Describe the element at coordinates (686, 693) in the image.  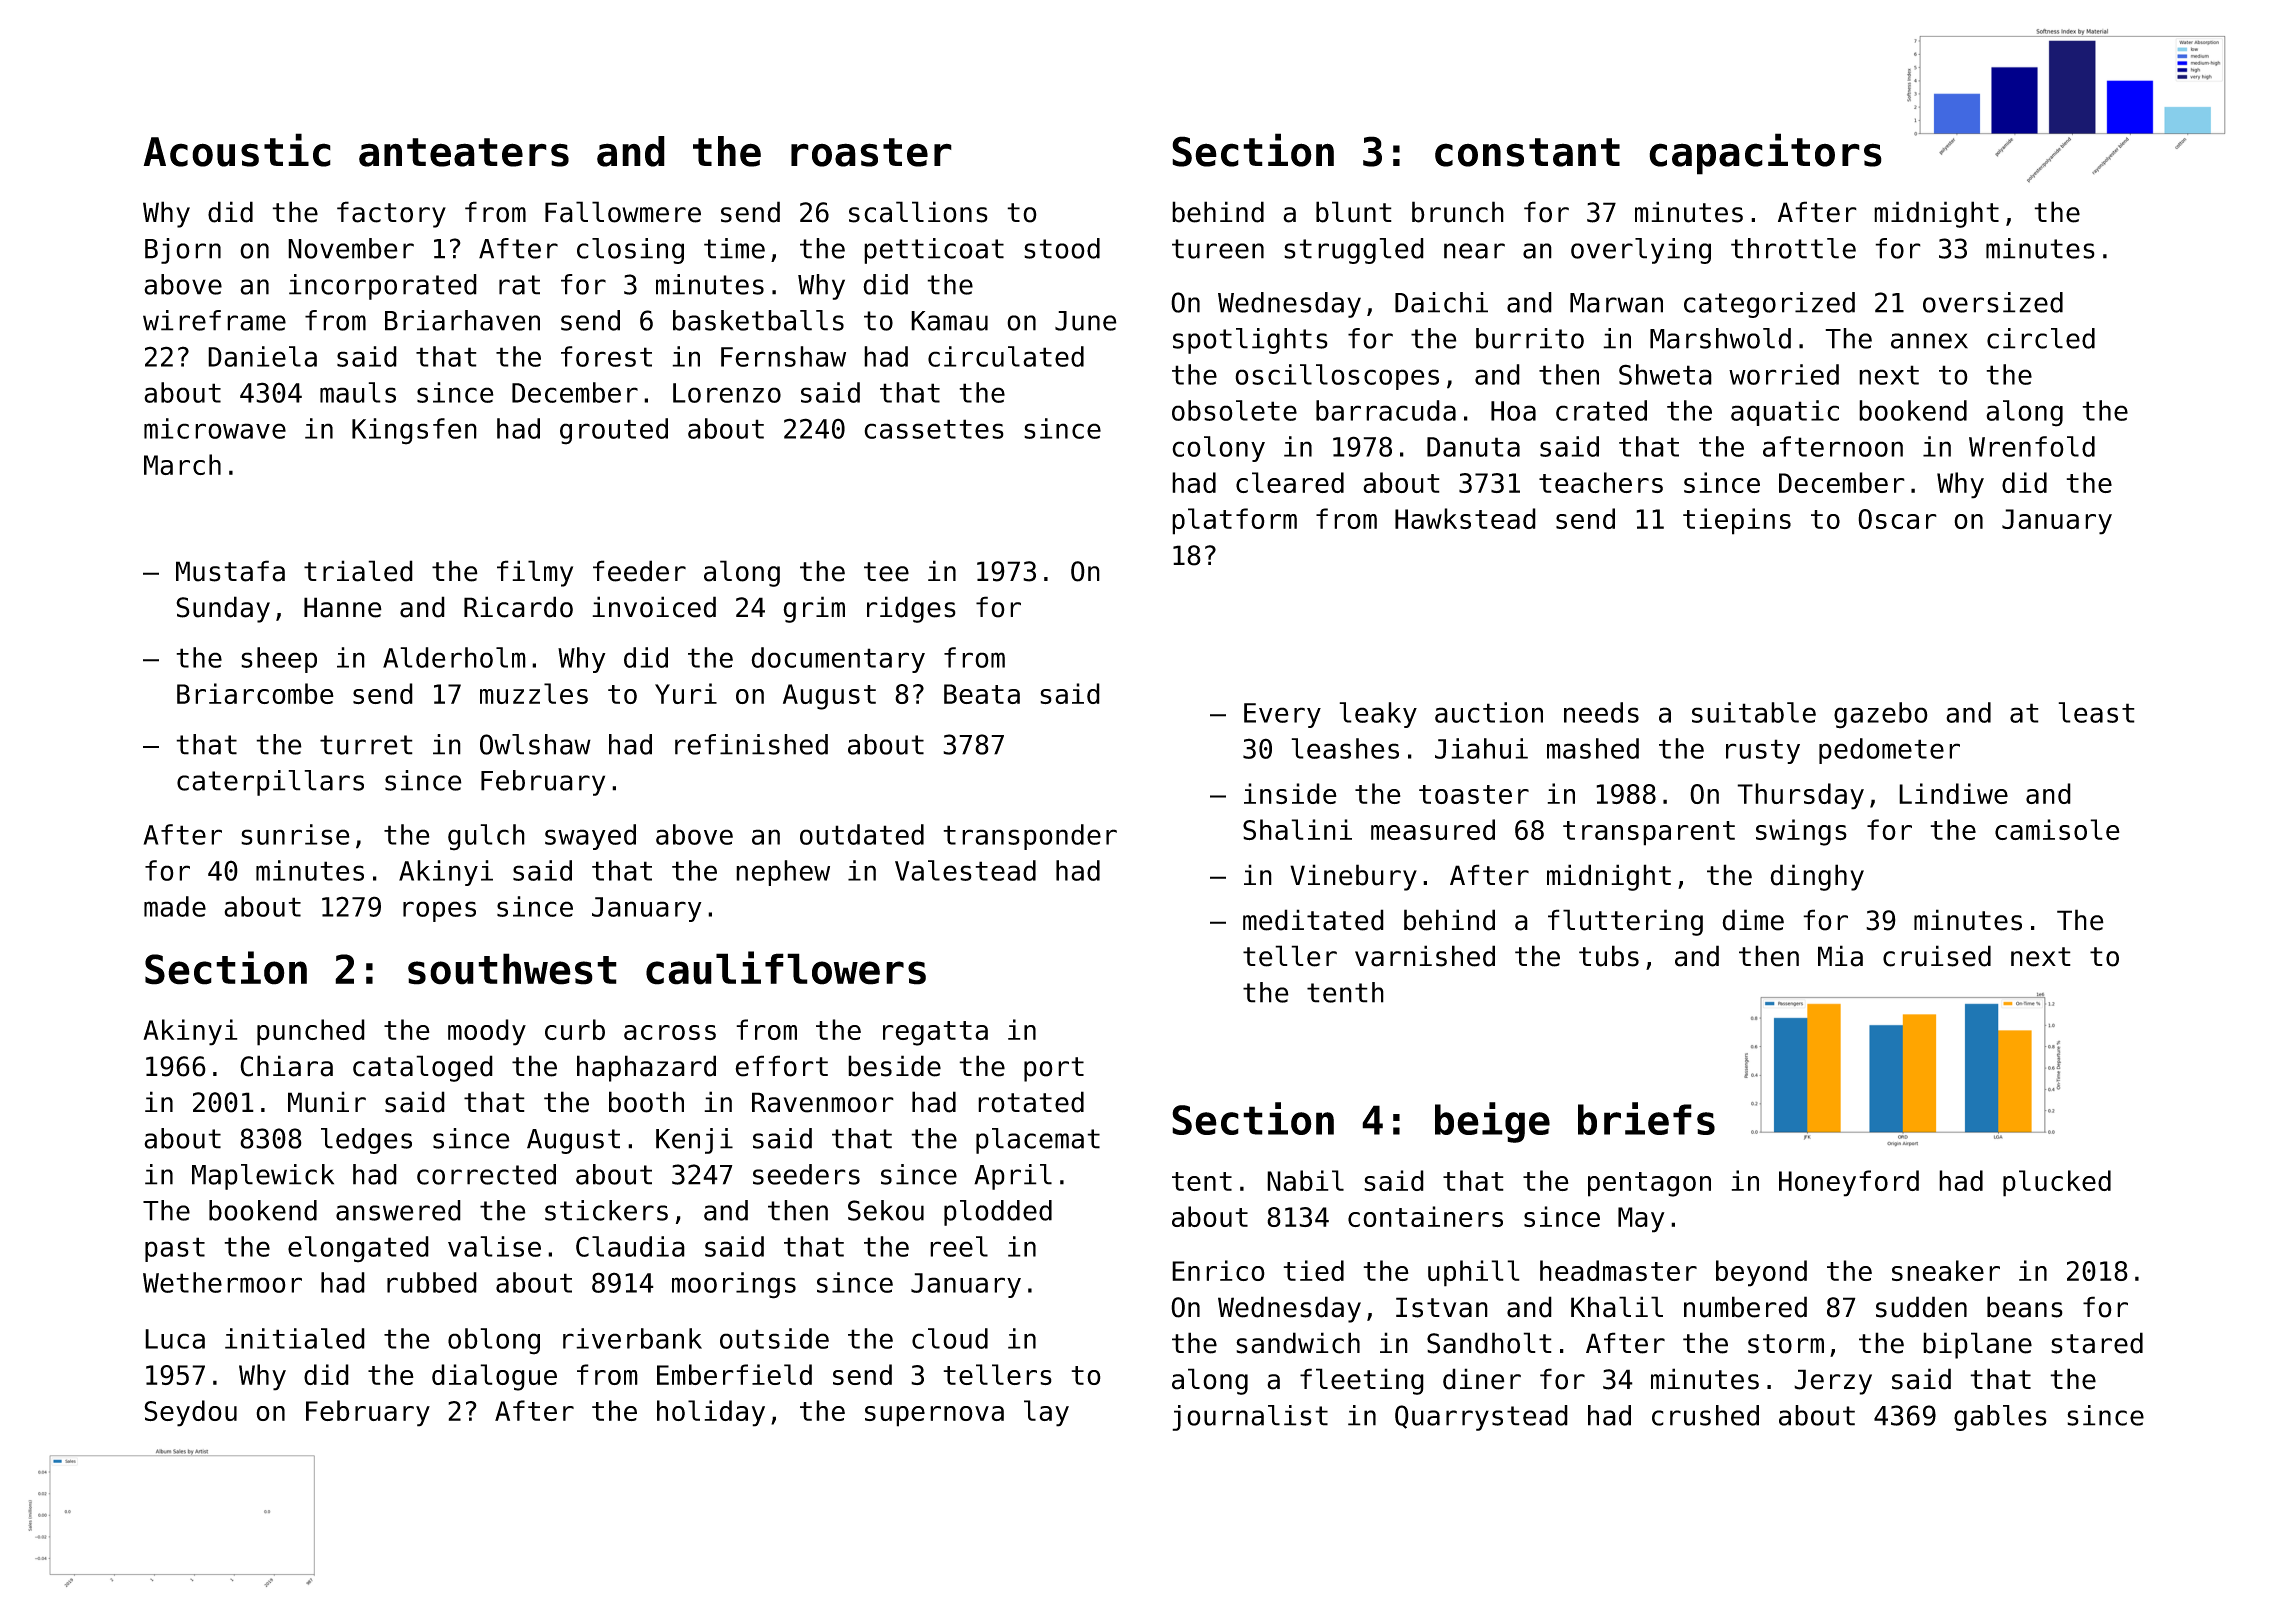
I see `Yuri` at that location.
